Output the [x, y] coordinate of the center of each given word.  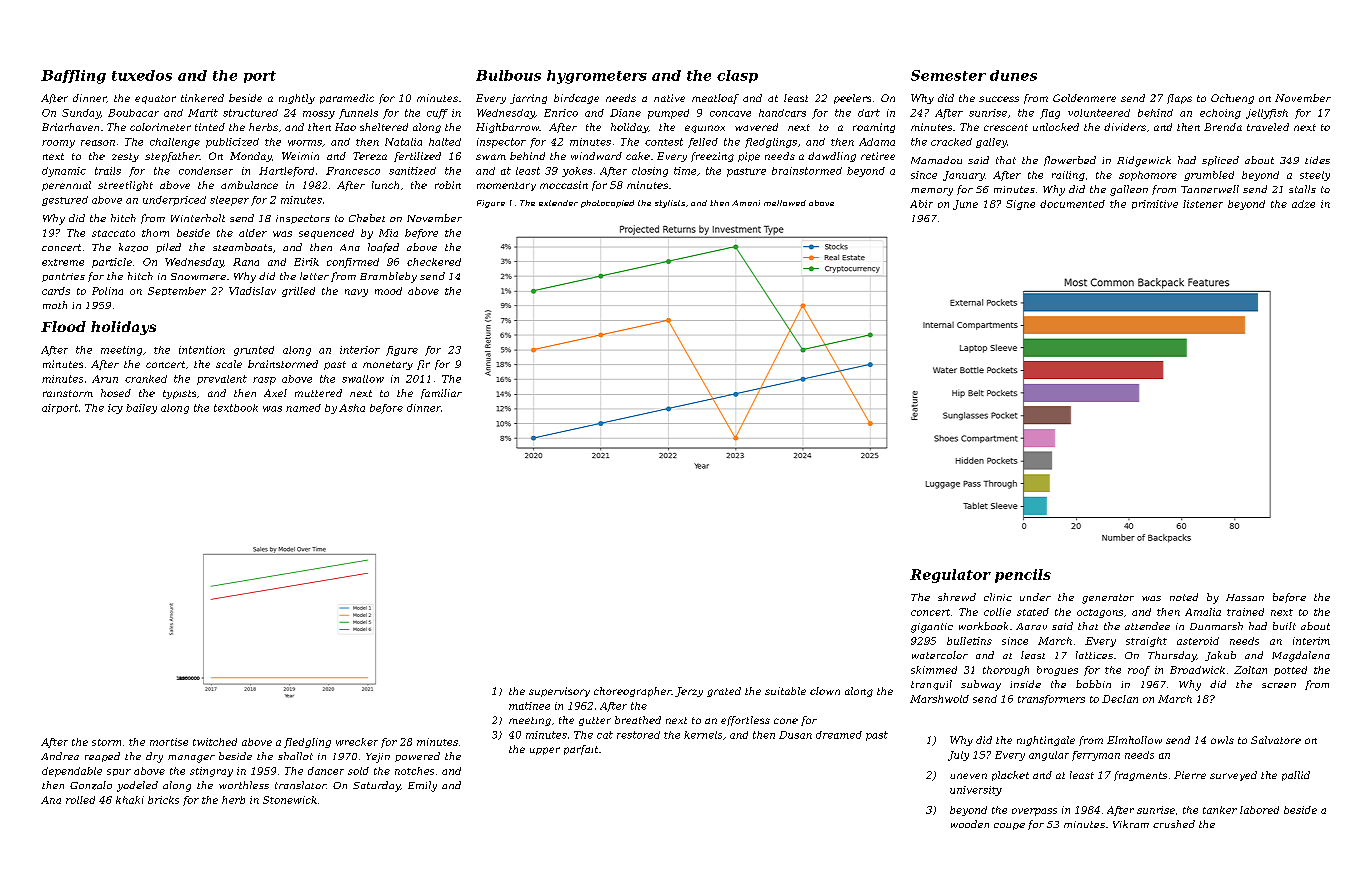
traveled [1268, 127]
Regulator [950, 576]
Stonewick [290, 800]
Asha [352, 408]
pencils [1023, 576]
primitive [1155, 204]
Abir [921, 204]
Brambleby [388, 277]
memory [932, 192]
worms [305, 143]
